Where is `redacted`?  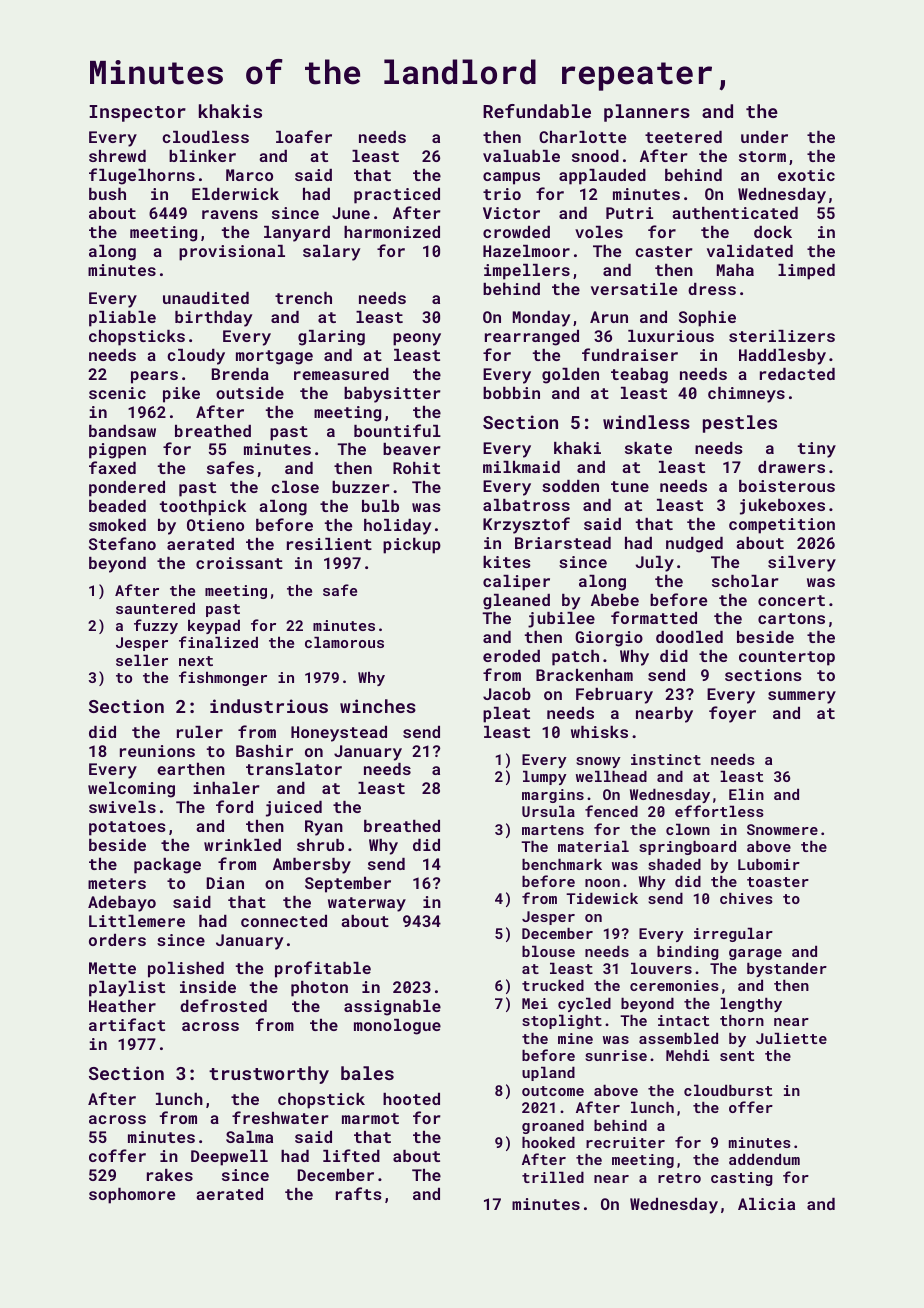 redacted is located at coordinates (797, 374).
